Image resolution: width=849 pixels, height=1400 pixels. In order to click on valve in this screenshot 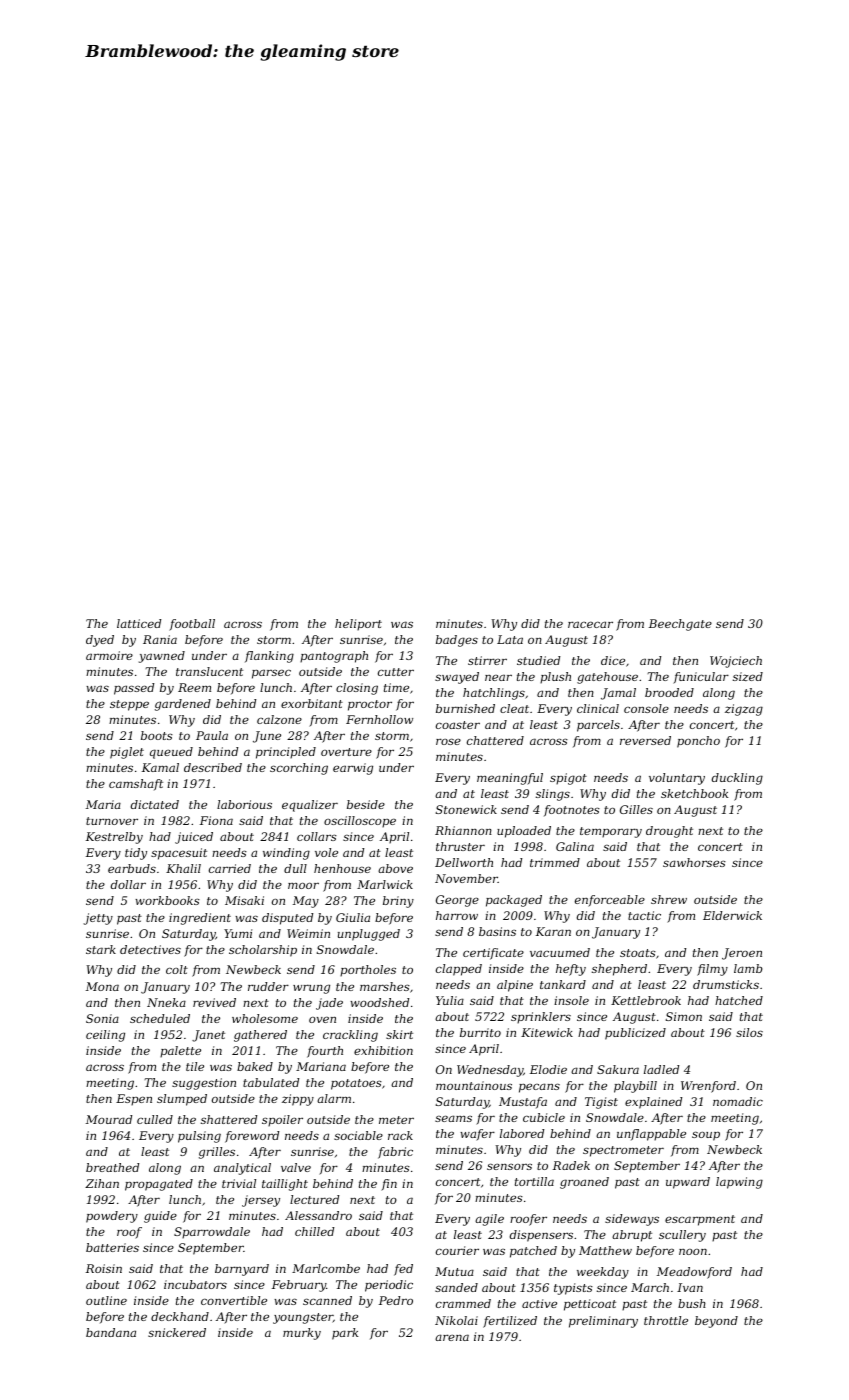, I will do `click(296, 1167)`.
